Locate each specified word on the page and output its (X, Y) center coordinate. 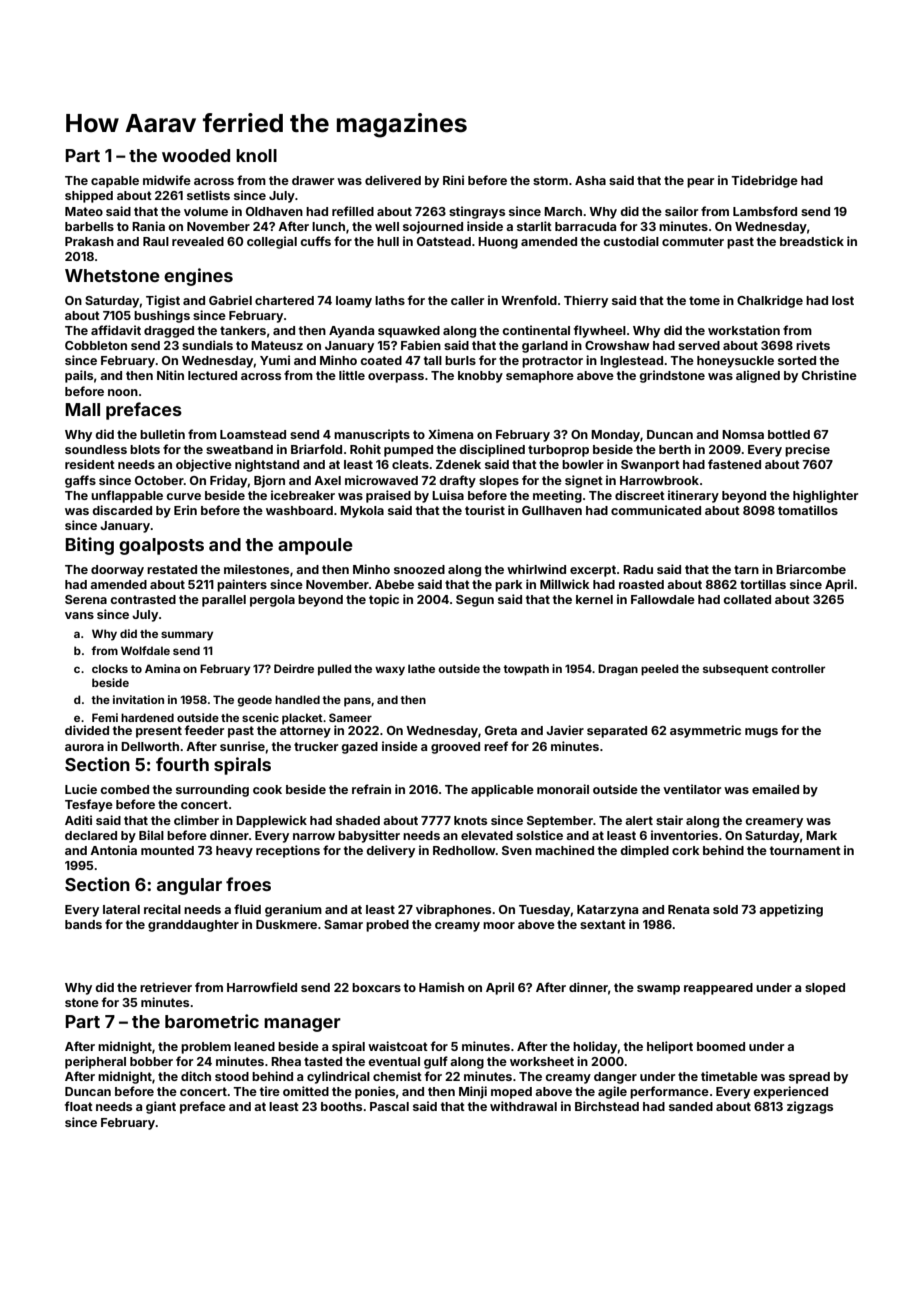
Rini (453, 180)
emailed (775, 789)
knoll (256, 155)
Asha (590, 180)
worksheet (542, 1061)
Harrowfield (262, 987)
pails (79, 376)
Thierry (586, 301)
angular (189, 886)
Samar (343, 924)
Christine (829, 375)
